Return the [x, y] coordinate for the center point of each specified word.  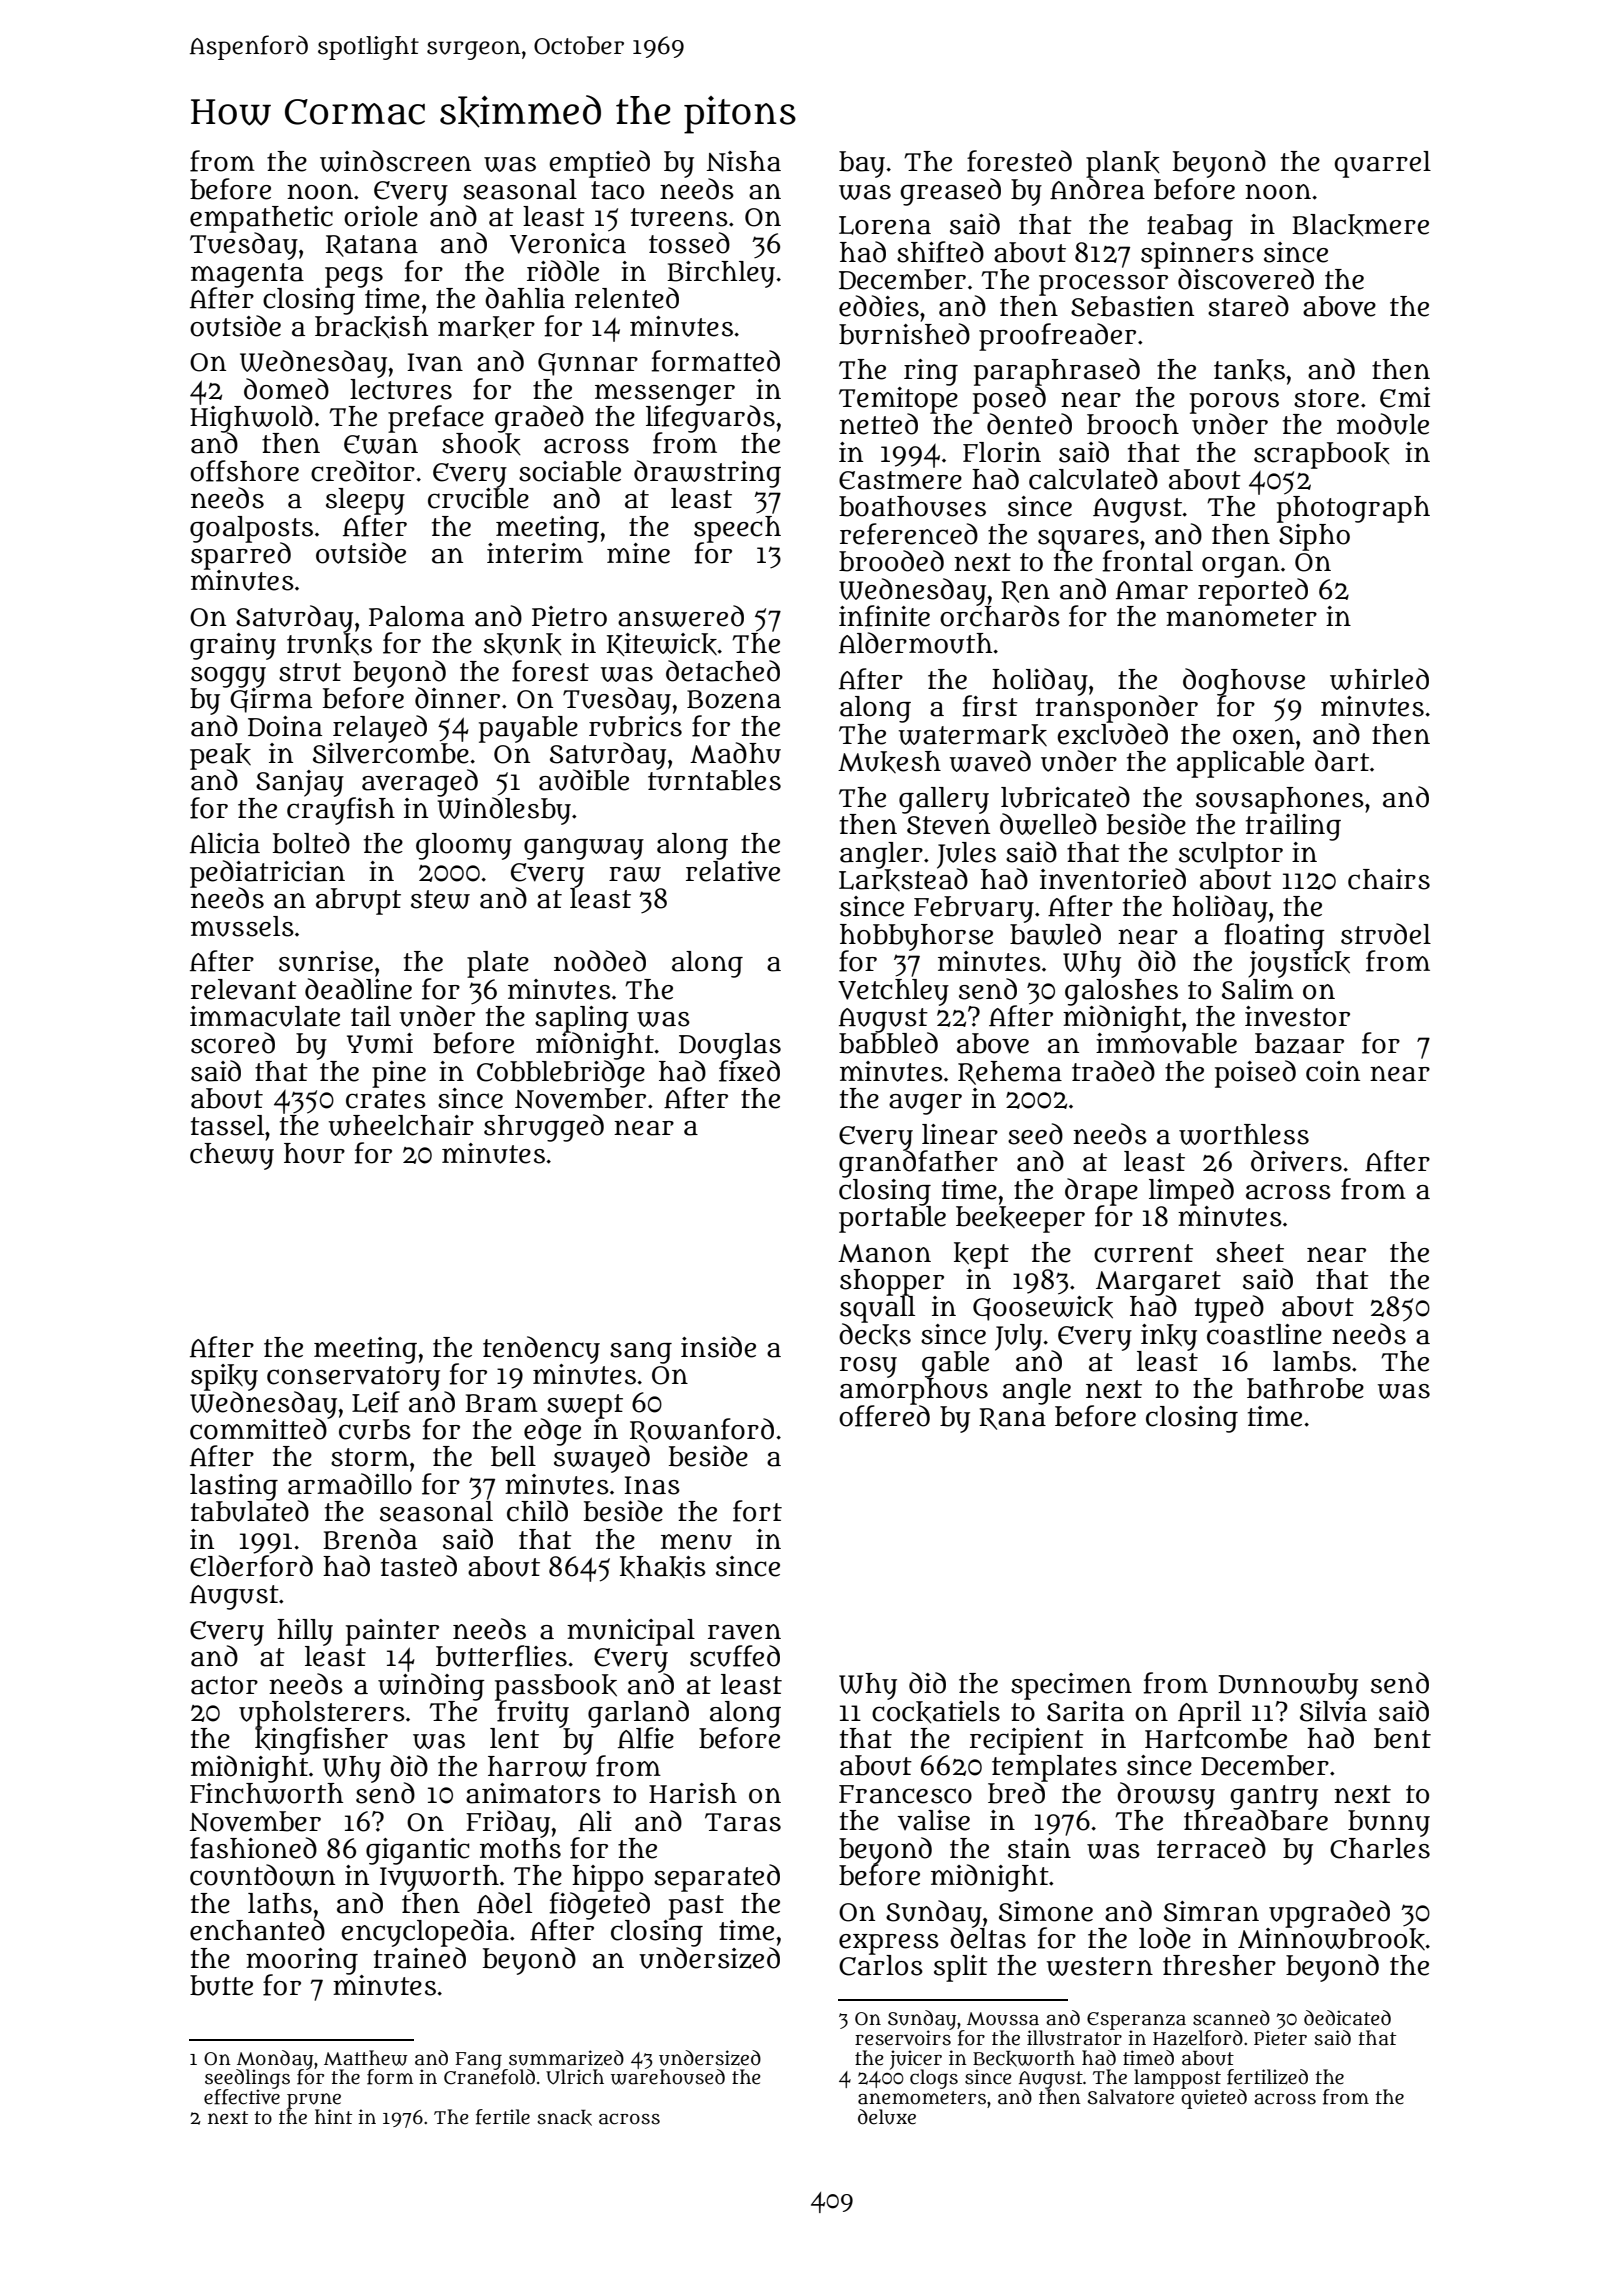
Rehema [1010, 1073]
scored [233, 1043]
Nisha [744, 161]
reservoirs [903, 2038]
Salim [1258, 989]
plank [1123, 164]
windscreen [395, 161]
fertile [503, 2117]
